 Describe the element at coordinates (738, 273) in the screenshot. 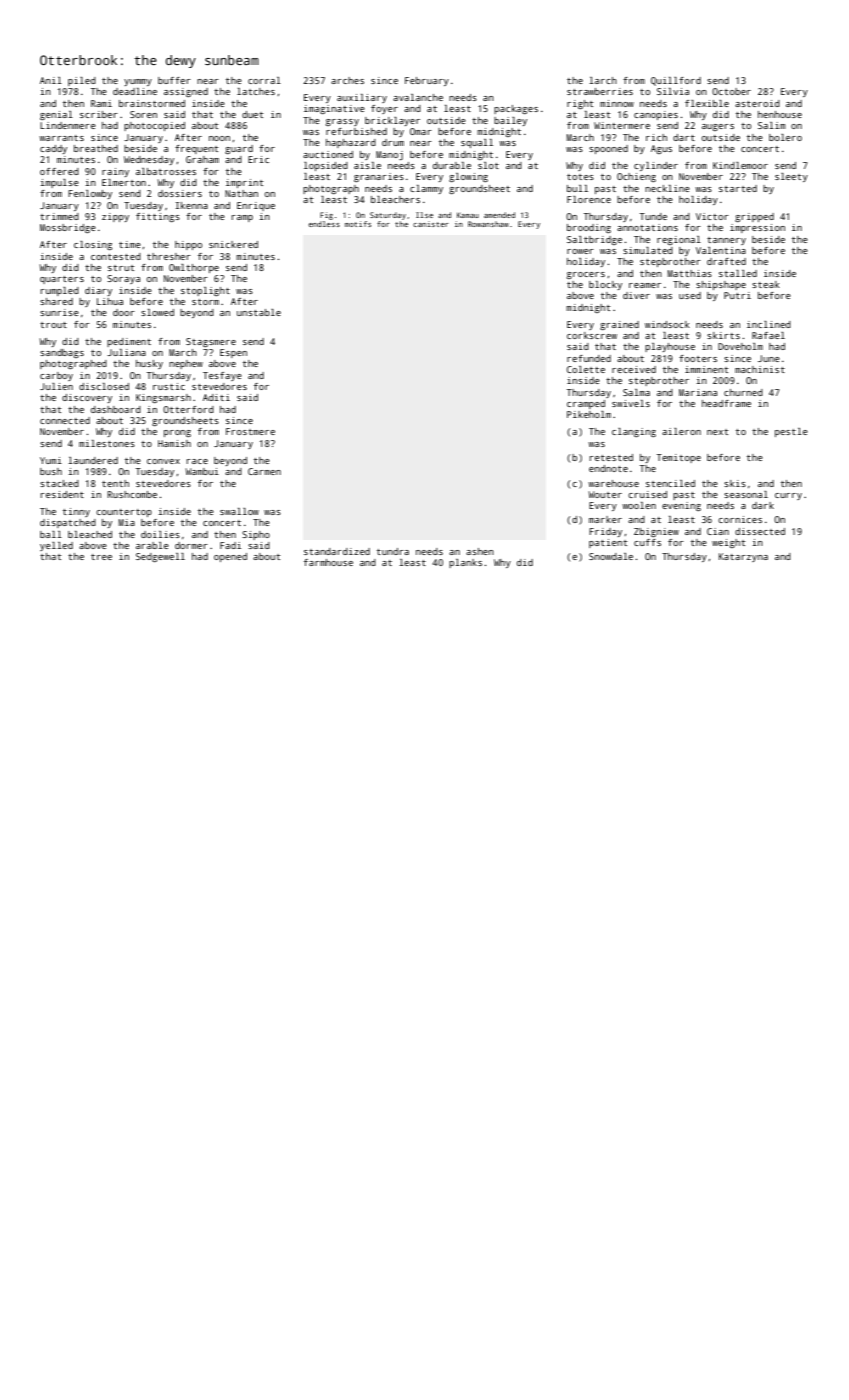

I see `stalled` at that location.
